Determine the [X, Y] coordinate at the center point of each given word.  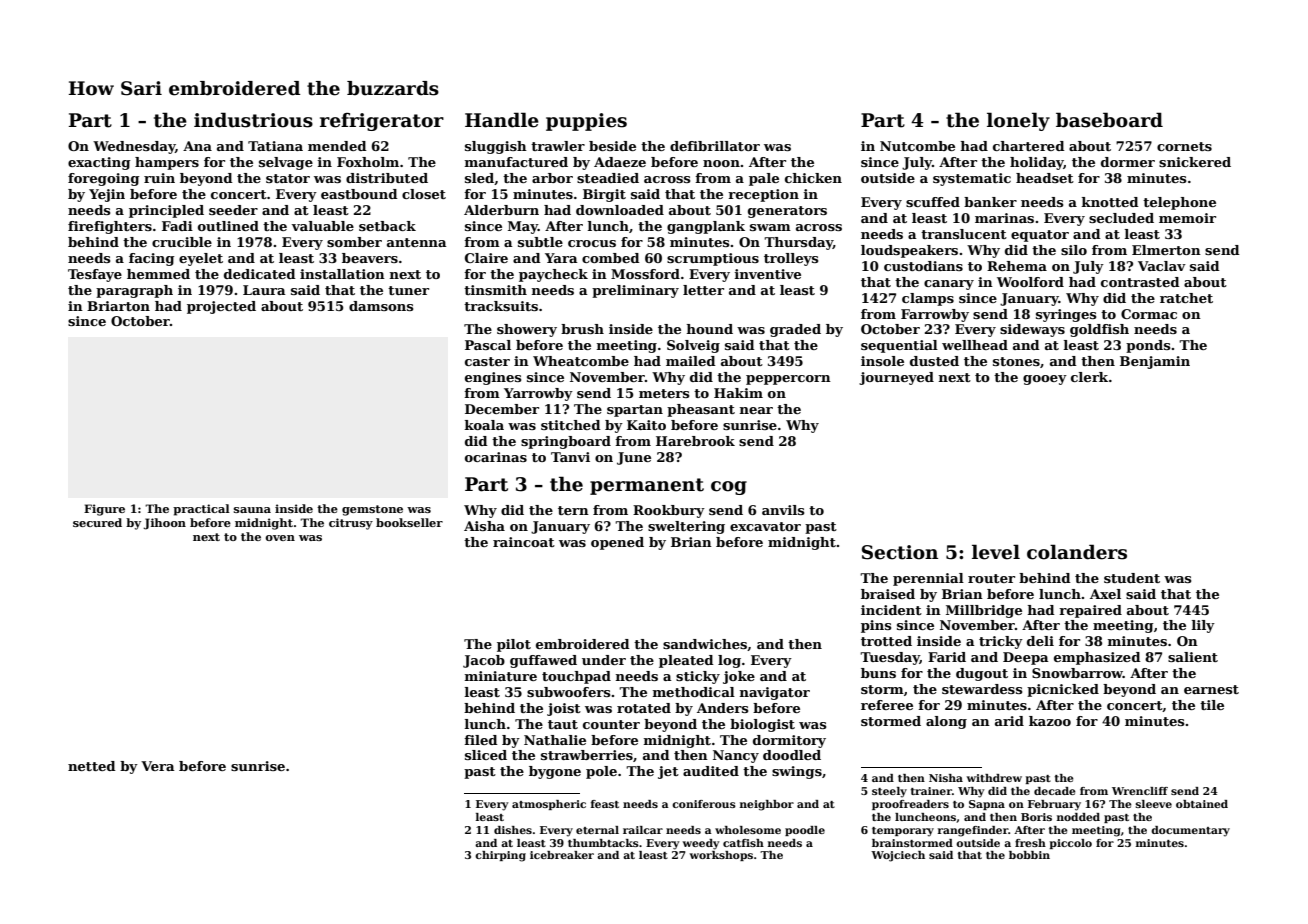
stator [288, 178]
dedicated [260, 274]
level [996, 552]
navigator [775, 693]
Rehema [1017, 266]
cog [729, 488]
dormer [1128, 162]
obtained [1202, 804]
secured [97, 522]
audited [711, 771]
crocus [592, 243]
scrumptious [713, 259]
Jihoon [164, 524]
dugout [982, 674]
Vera [158, 766]
